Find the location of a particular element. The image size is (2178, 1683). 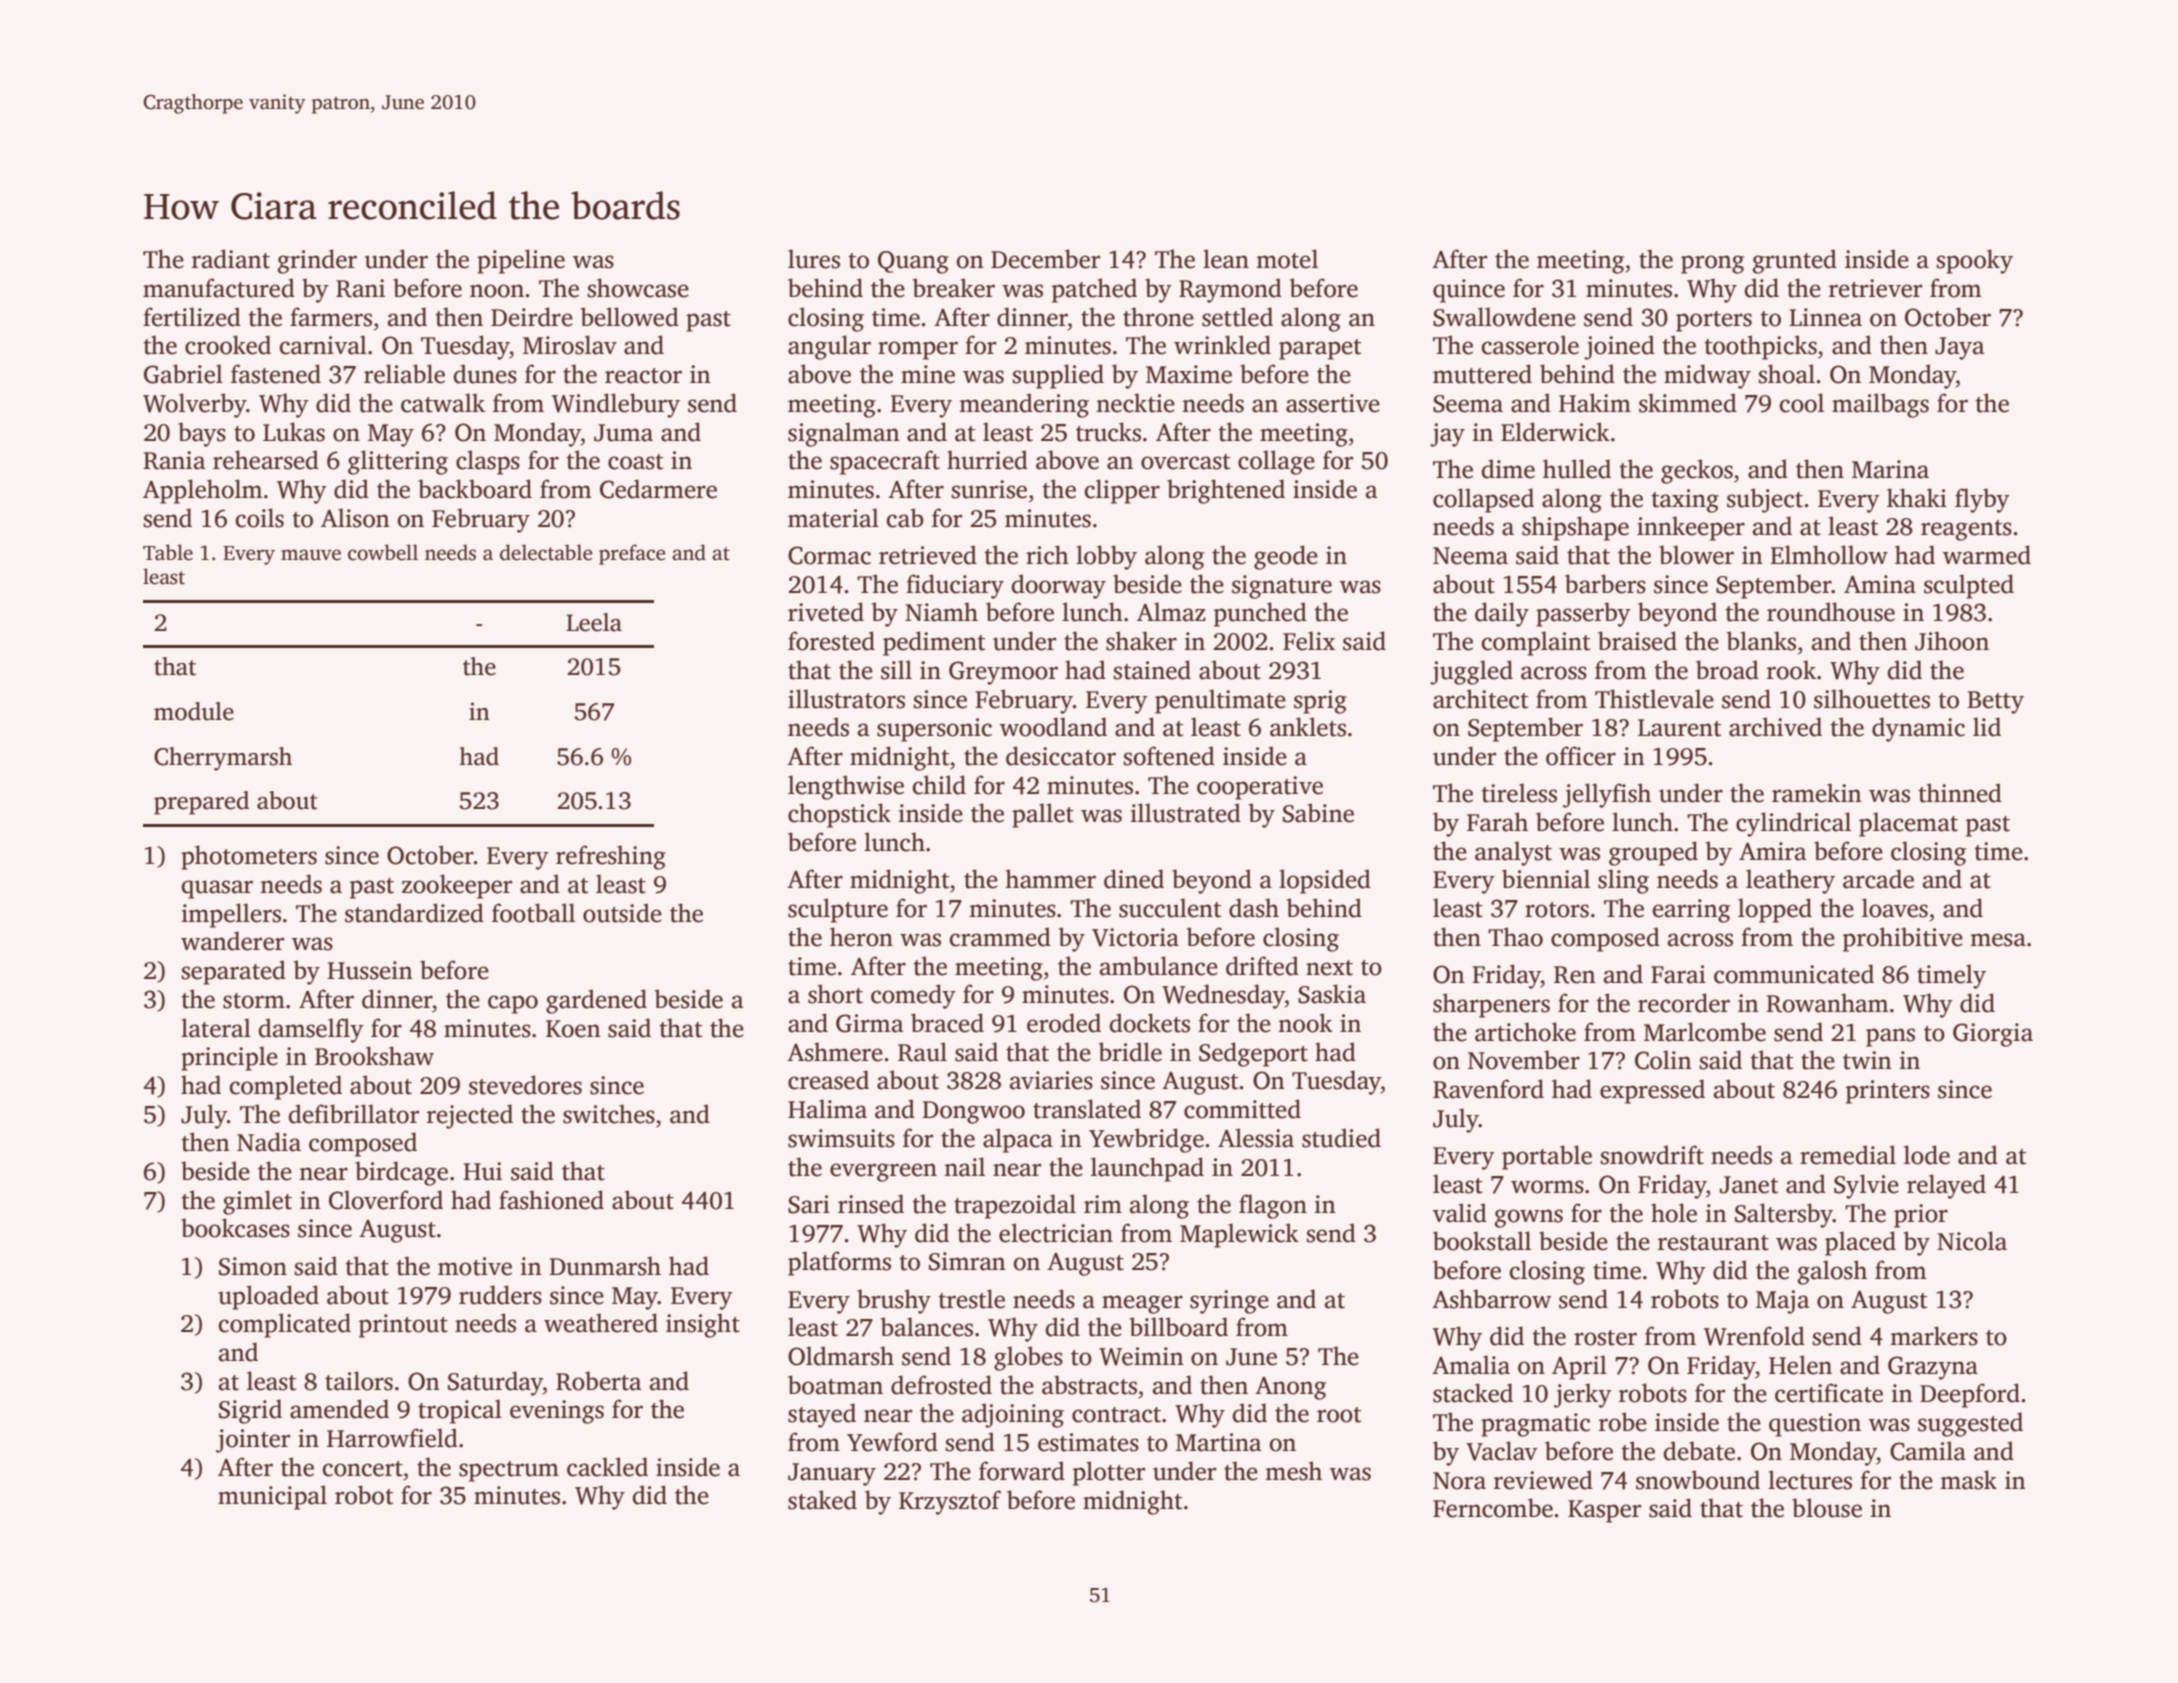

pipeline is located at coordinates (521, 261).
